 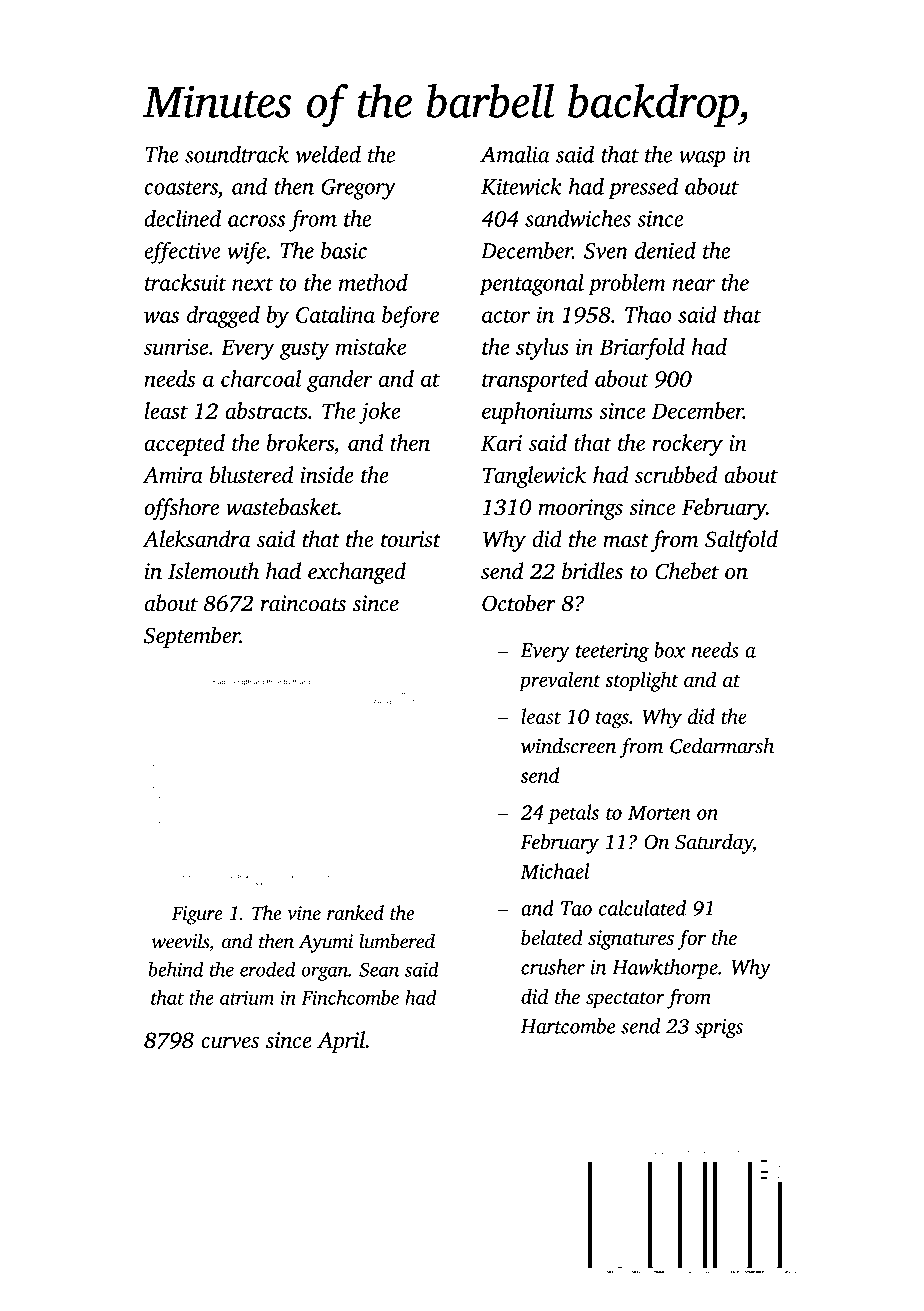 I want to click on sprigs, so click(x=719, y=1028).
